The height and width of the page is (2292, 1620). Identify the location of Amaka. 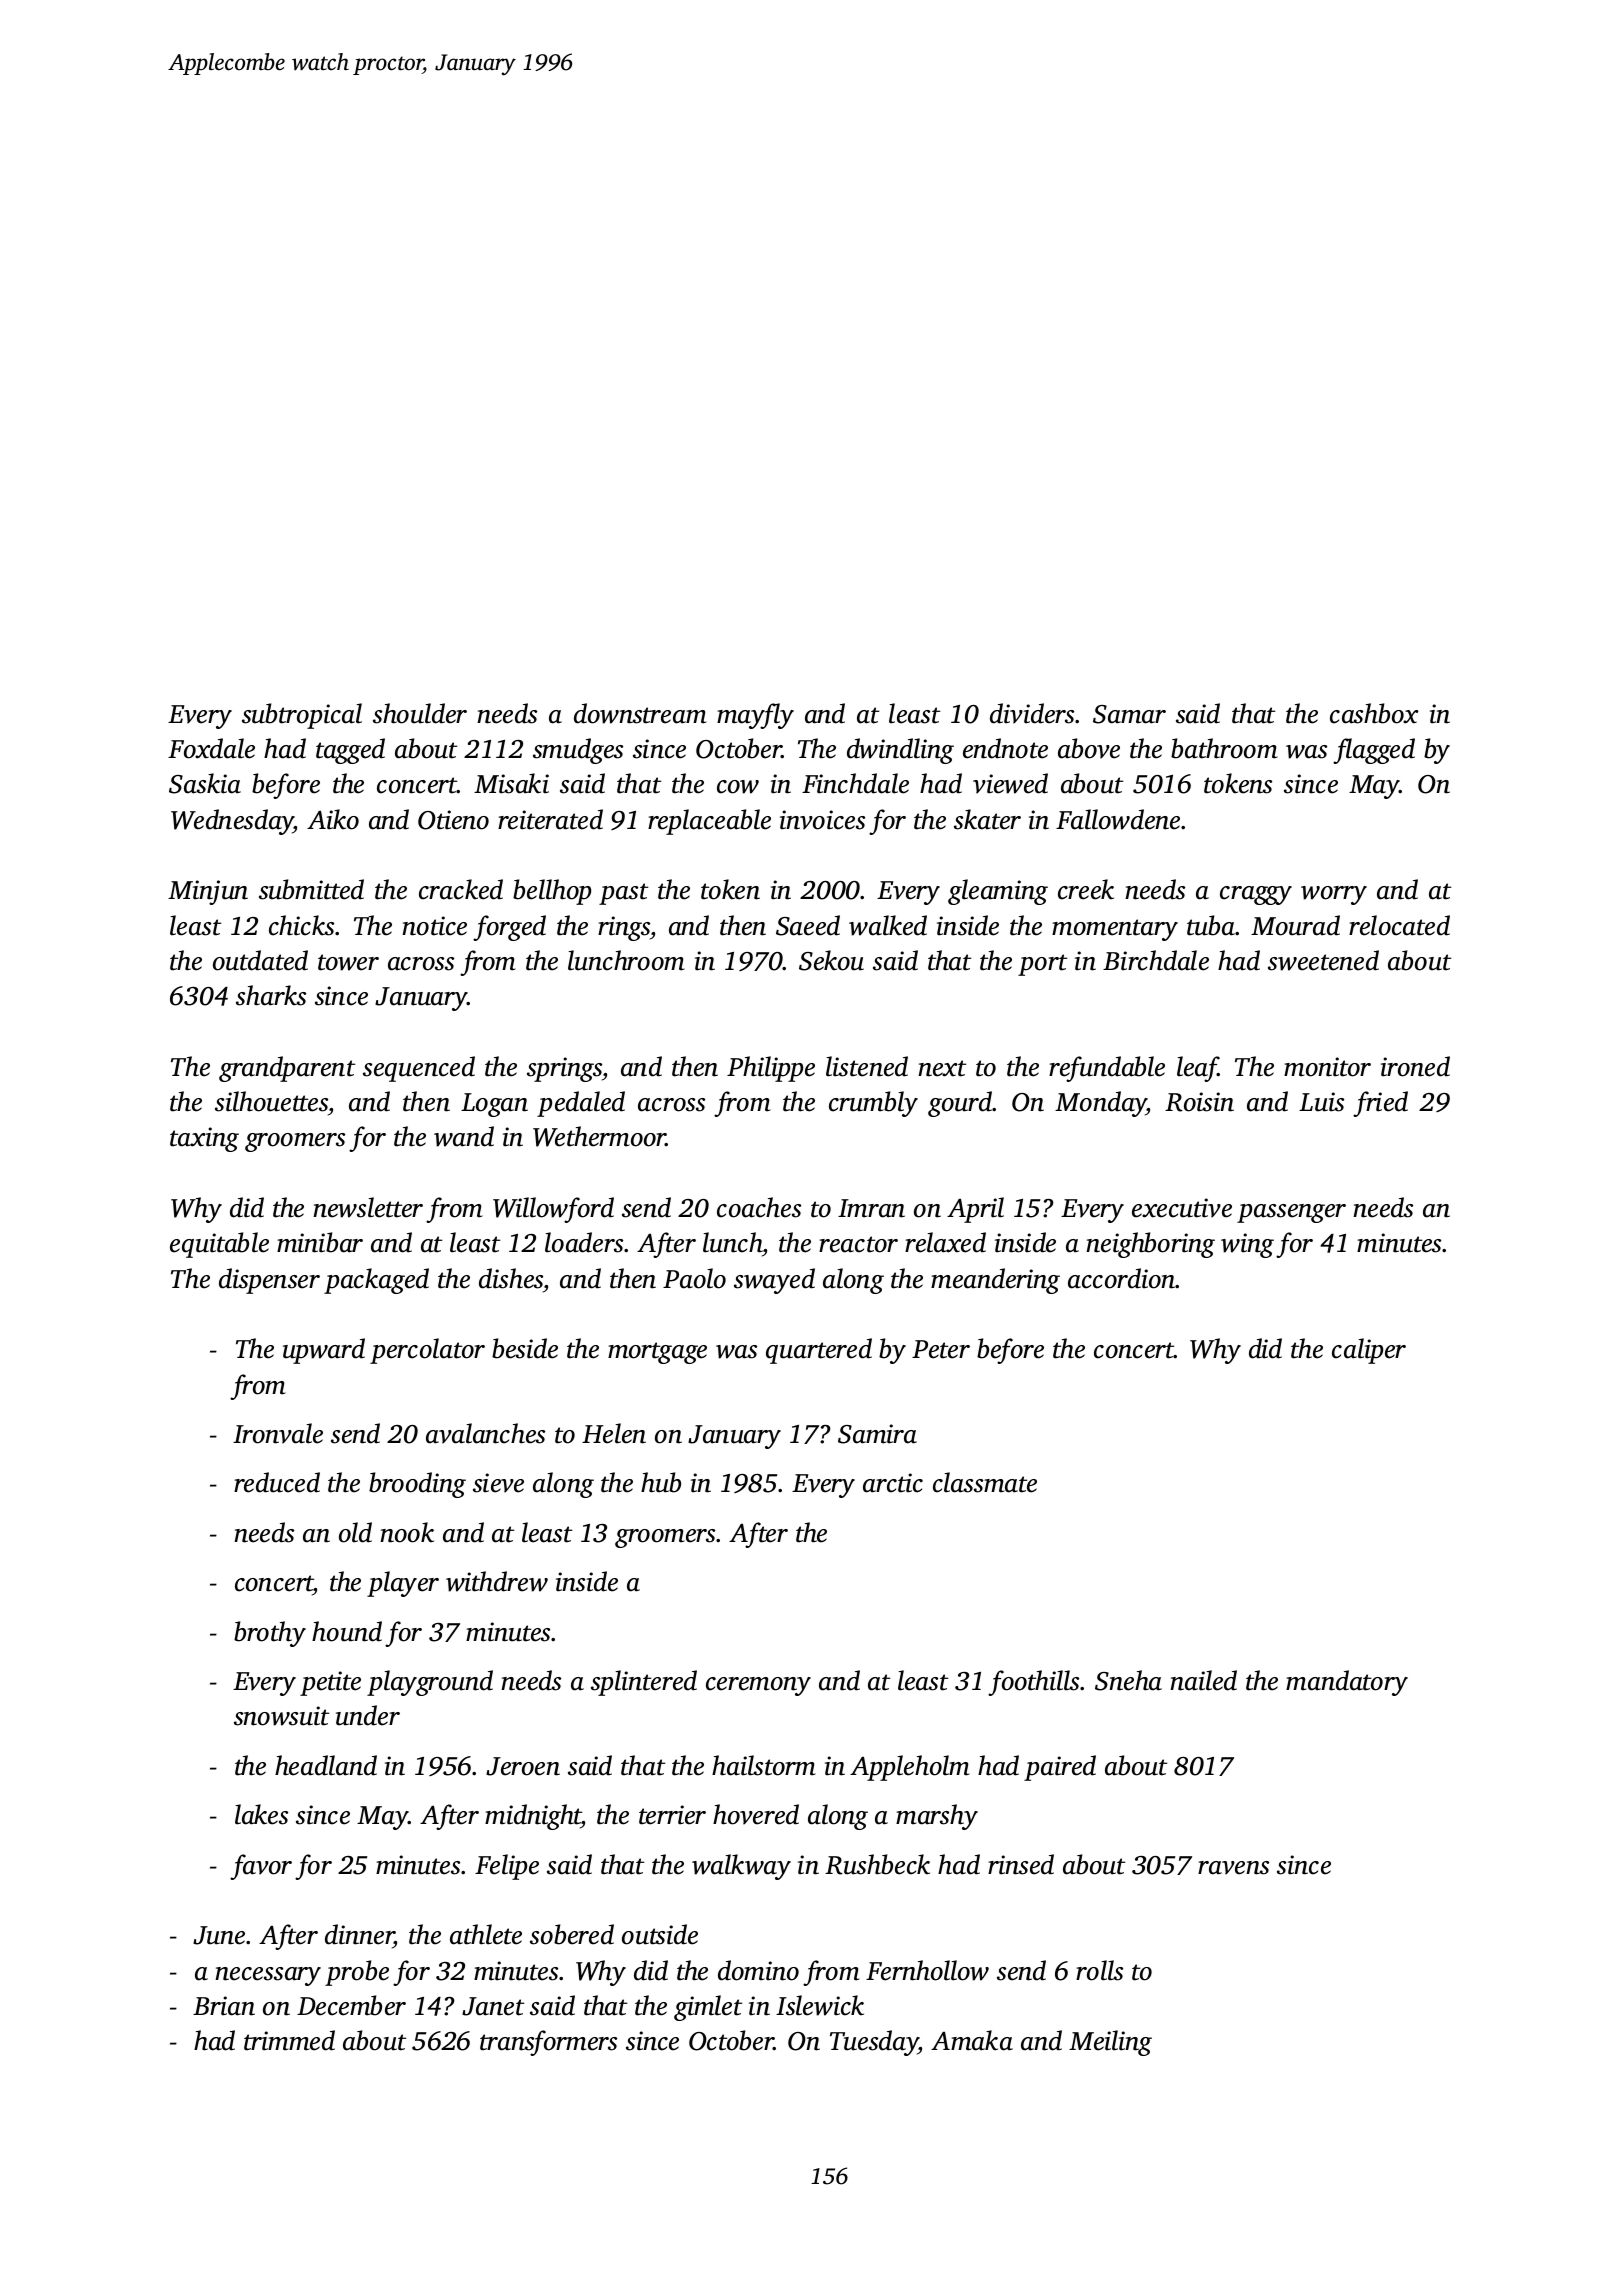
(972, 2040).
